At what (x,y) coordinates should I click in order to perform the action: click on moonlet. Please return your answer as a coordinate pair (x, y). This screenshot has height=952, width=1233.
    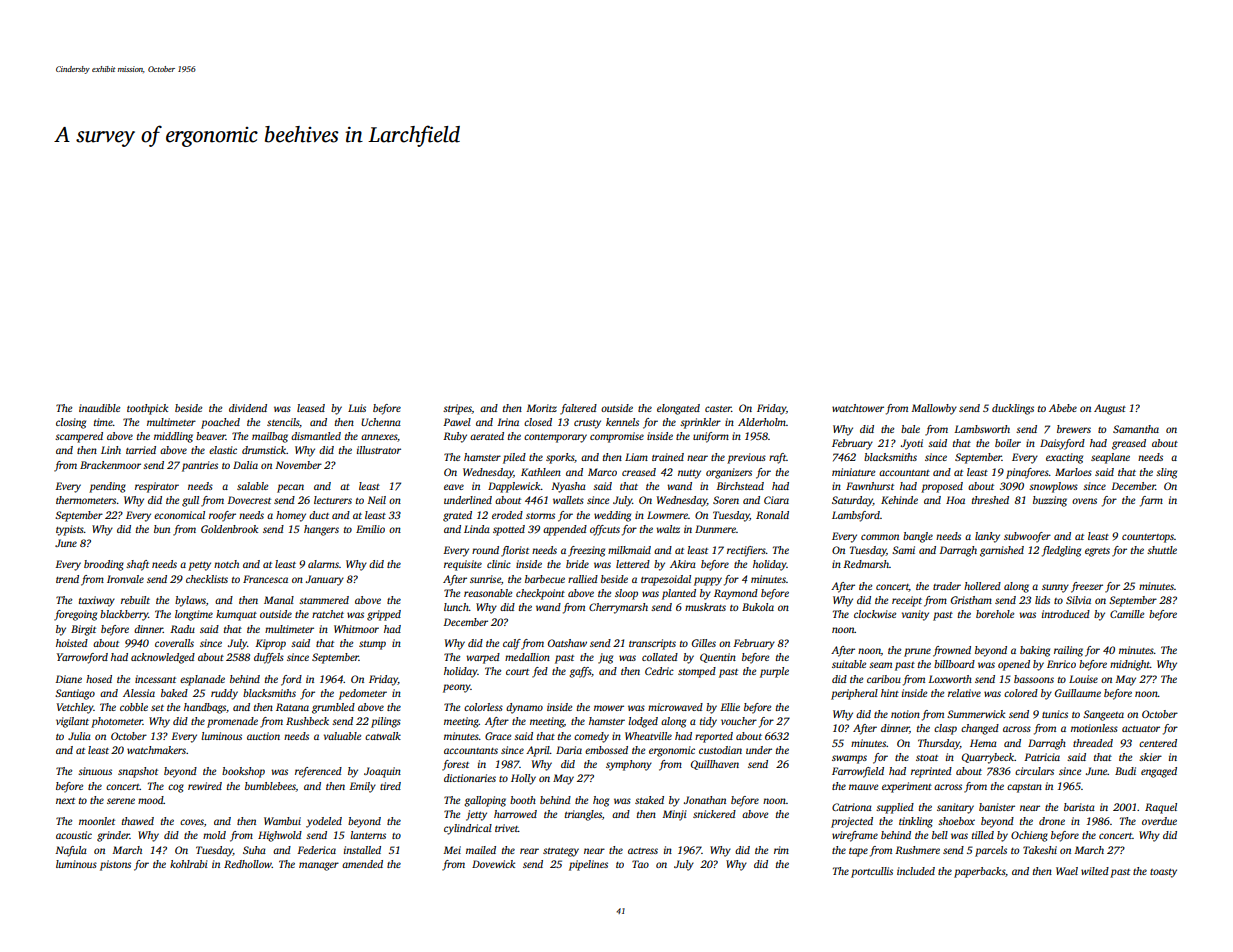
    Looking at the image, I should click on (97, 821).
